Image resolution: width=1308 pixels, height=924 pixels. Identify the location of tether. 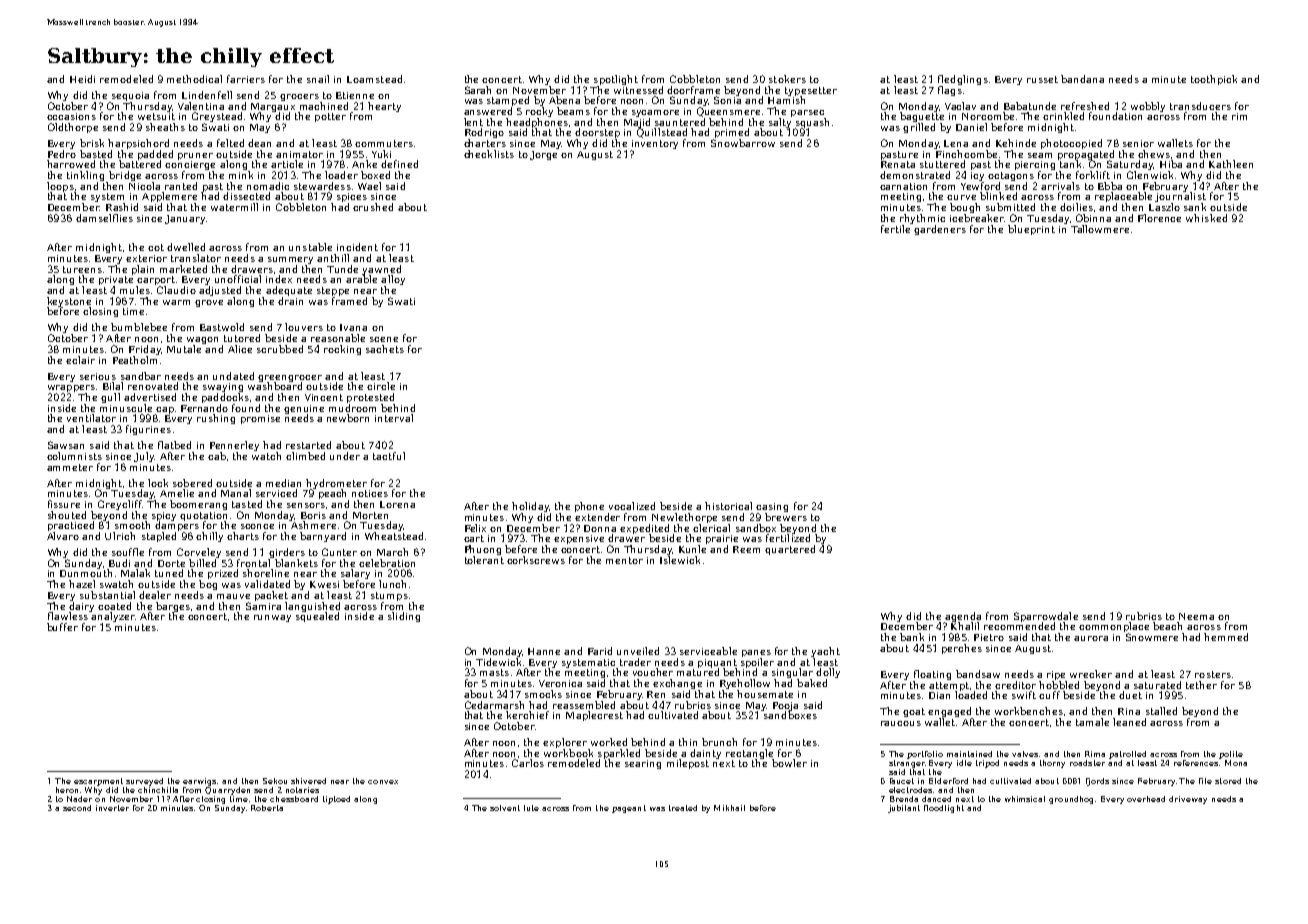
(1201, 685).
